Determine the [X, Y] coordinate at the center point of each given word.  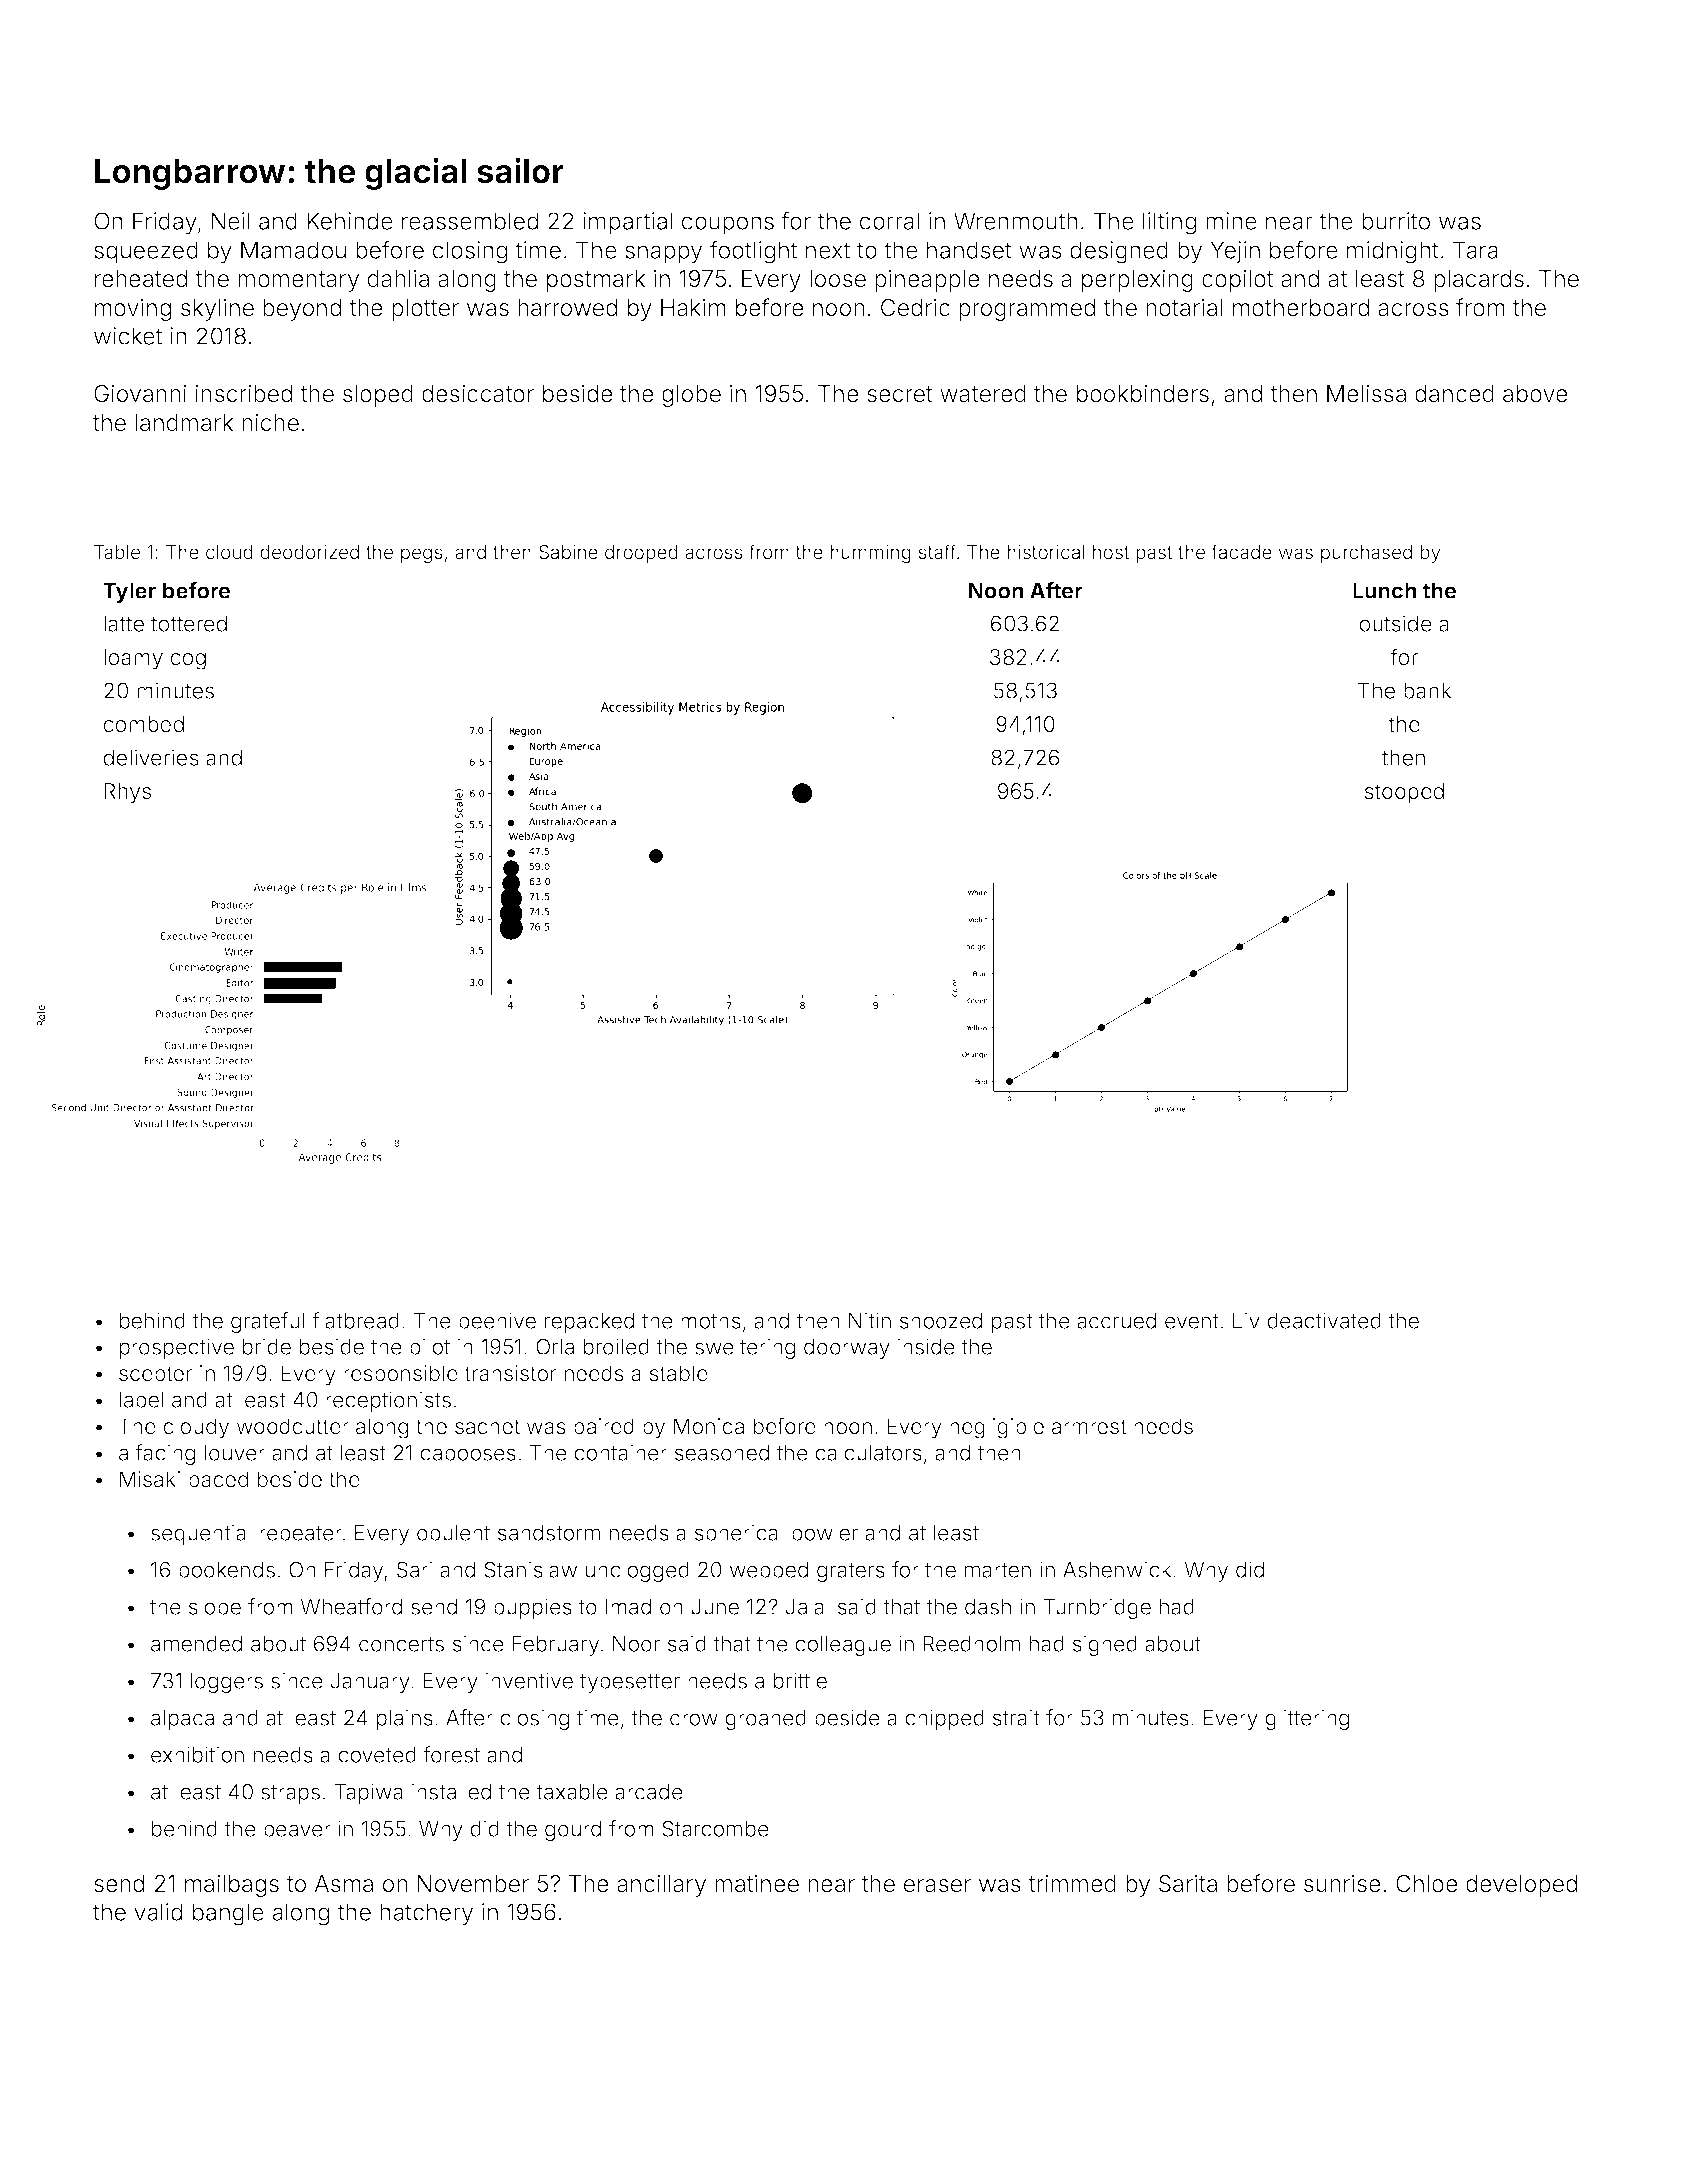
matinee [757, 1883]
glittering [1307, 1719]
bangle [228, 1914]
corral [889, 221]
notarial [1184, 307]
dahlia [398, 278]
